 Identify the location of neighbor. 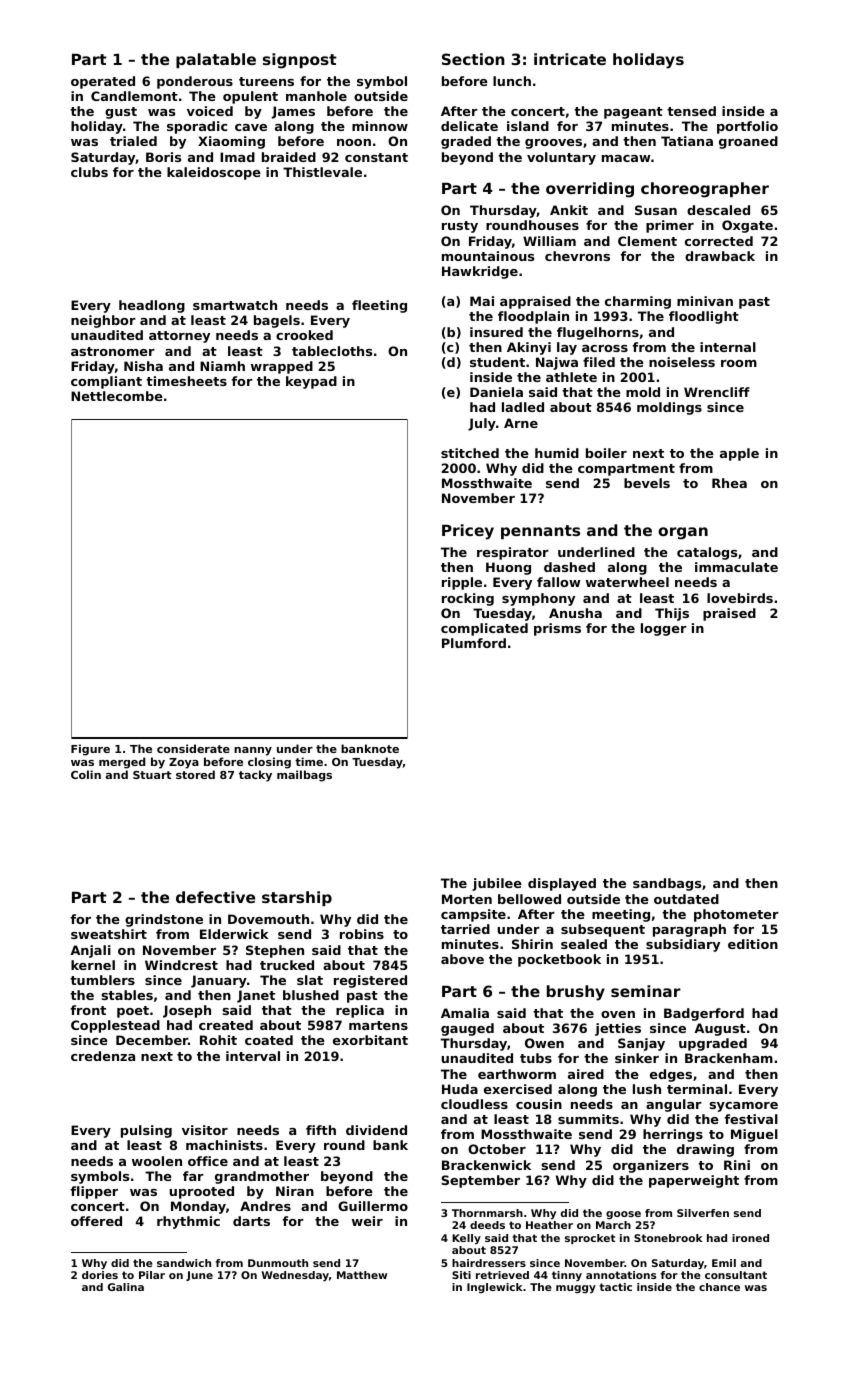
(103, 321).
